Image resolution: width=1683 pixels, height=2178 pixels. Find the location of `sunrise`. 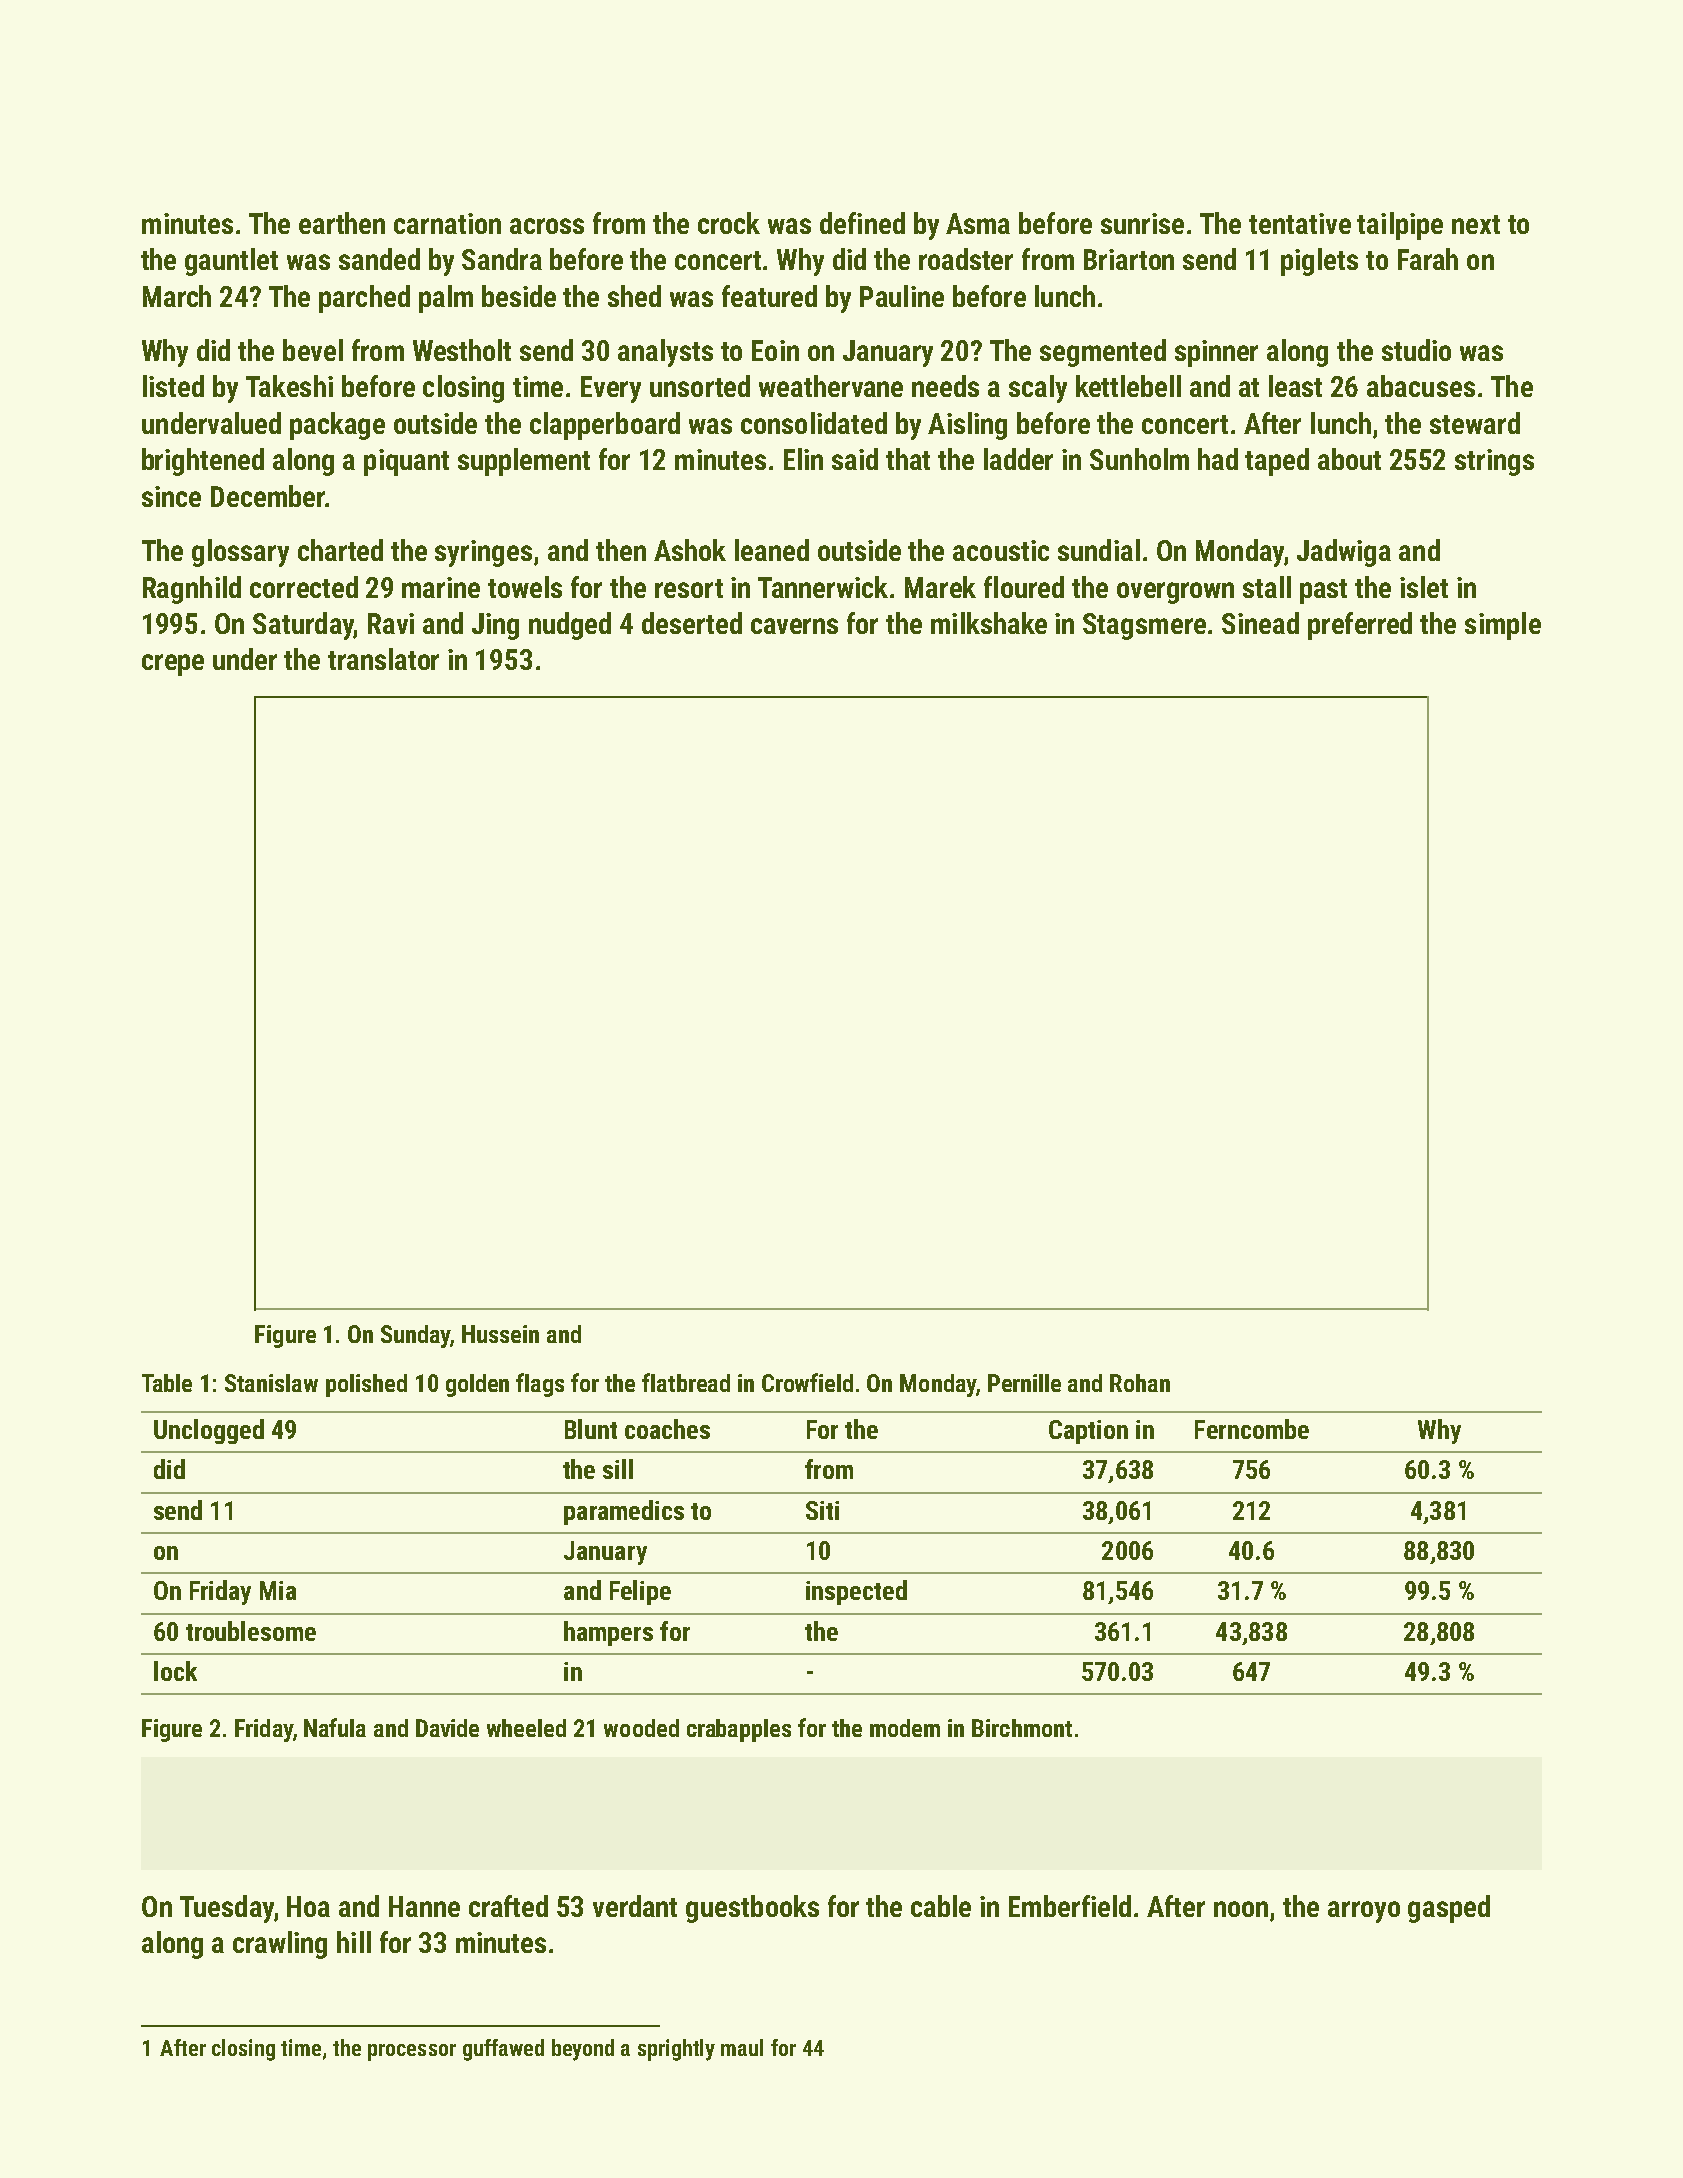

sunrise is located at coordinates (1142, 223).
